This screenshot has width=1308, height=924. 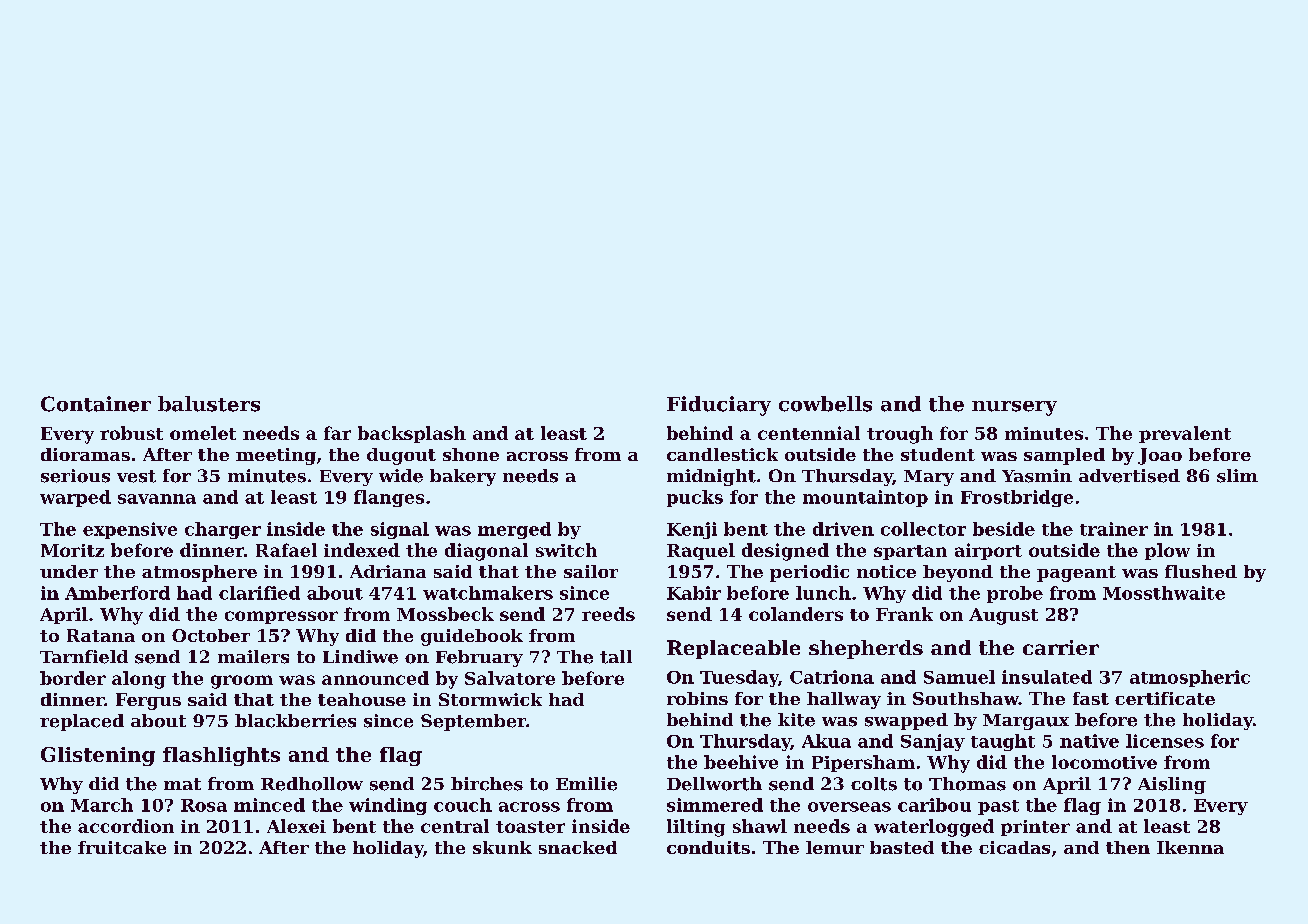 I want to click on colanders, so click(x=796, y=614).
